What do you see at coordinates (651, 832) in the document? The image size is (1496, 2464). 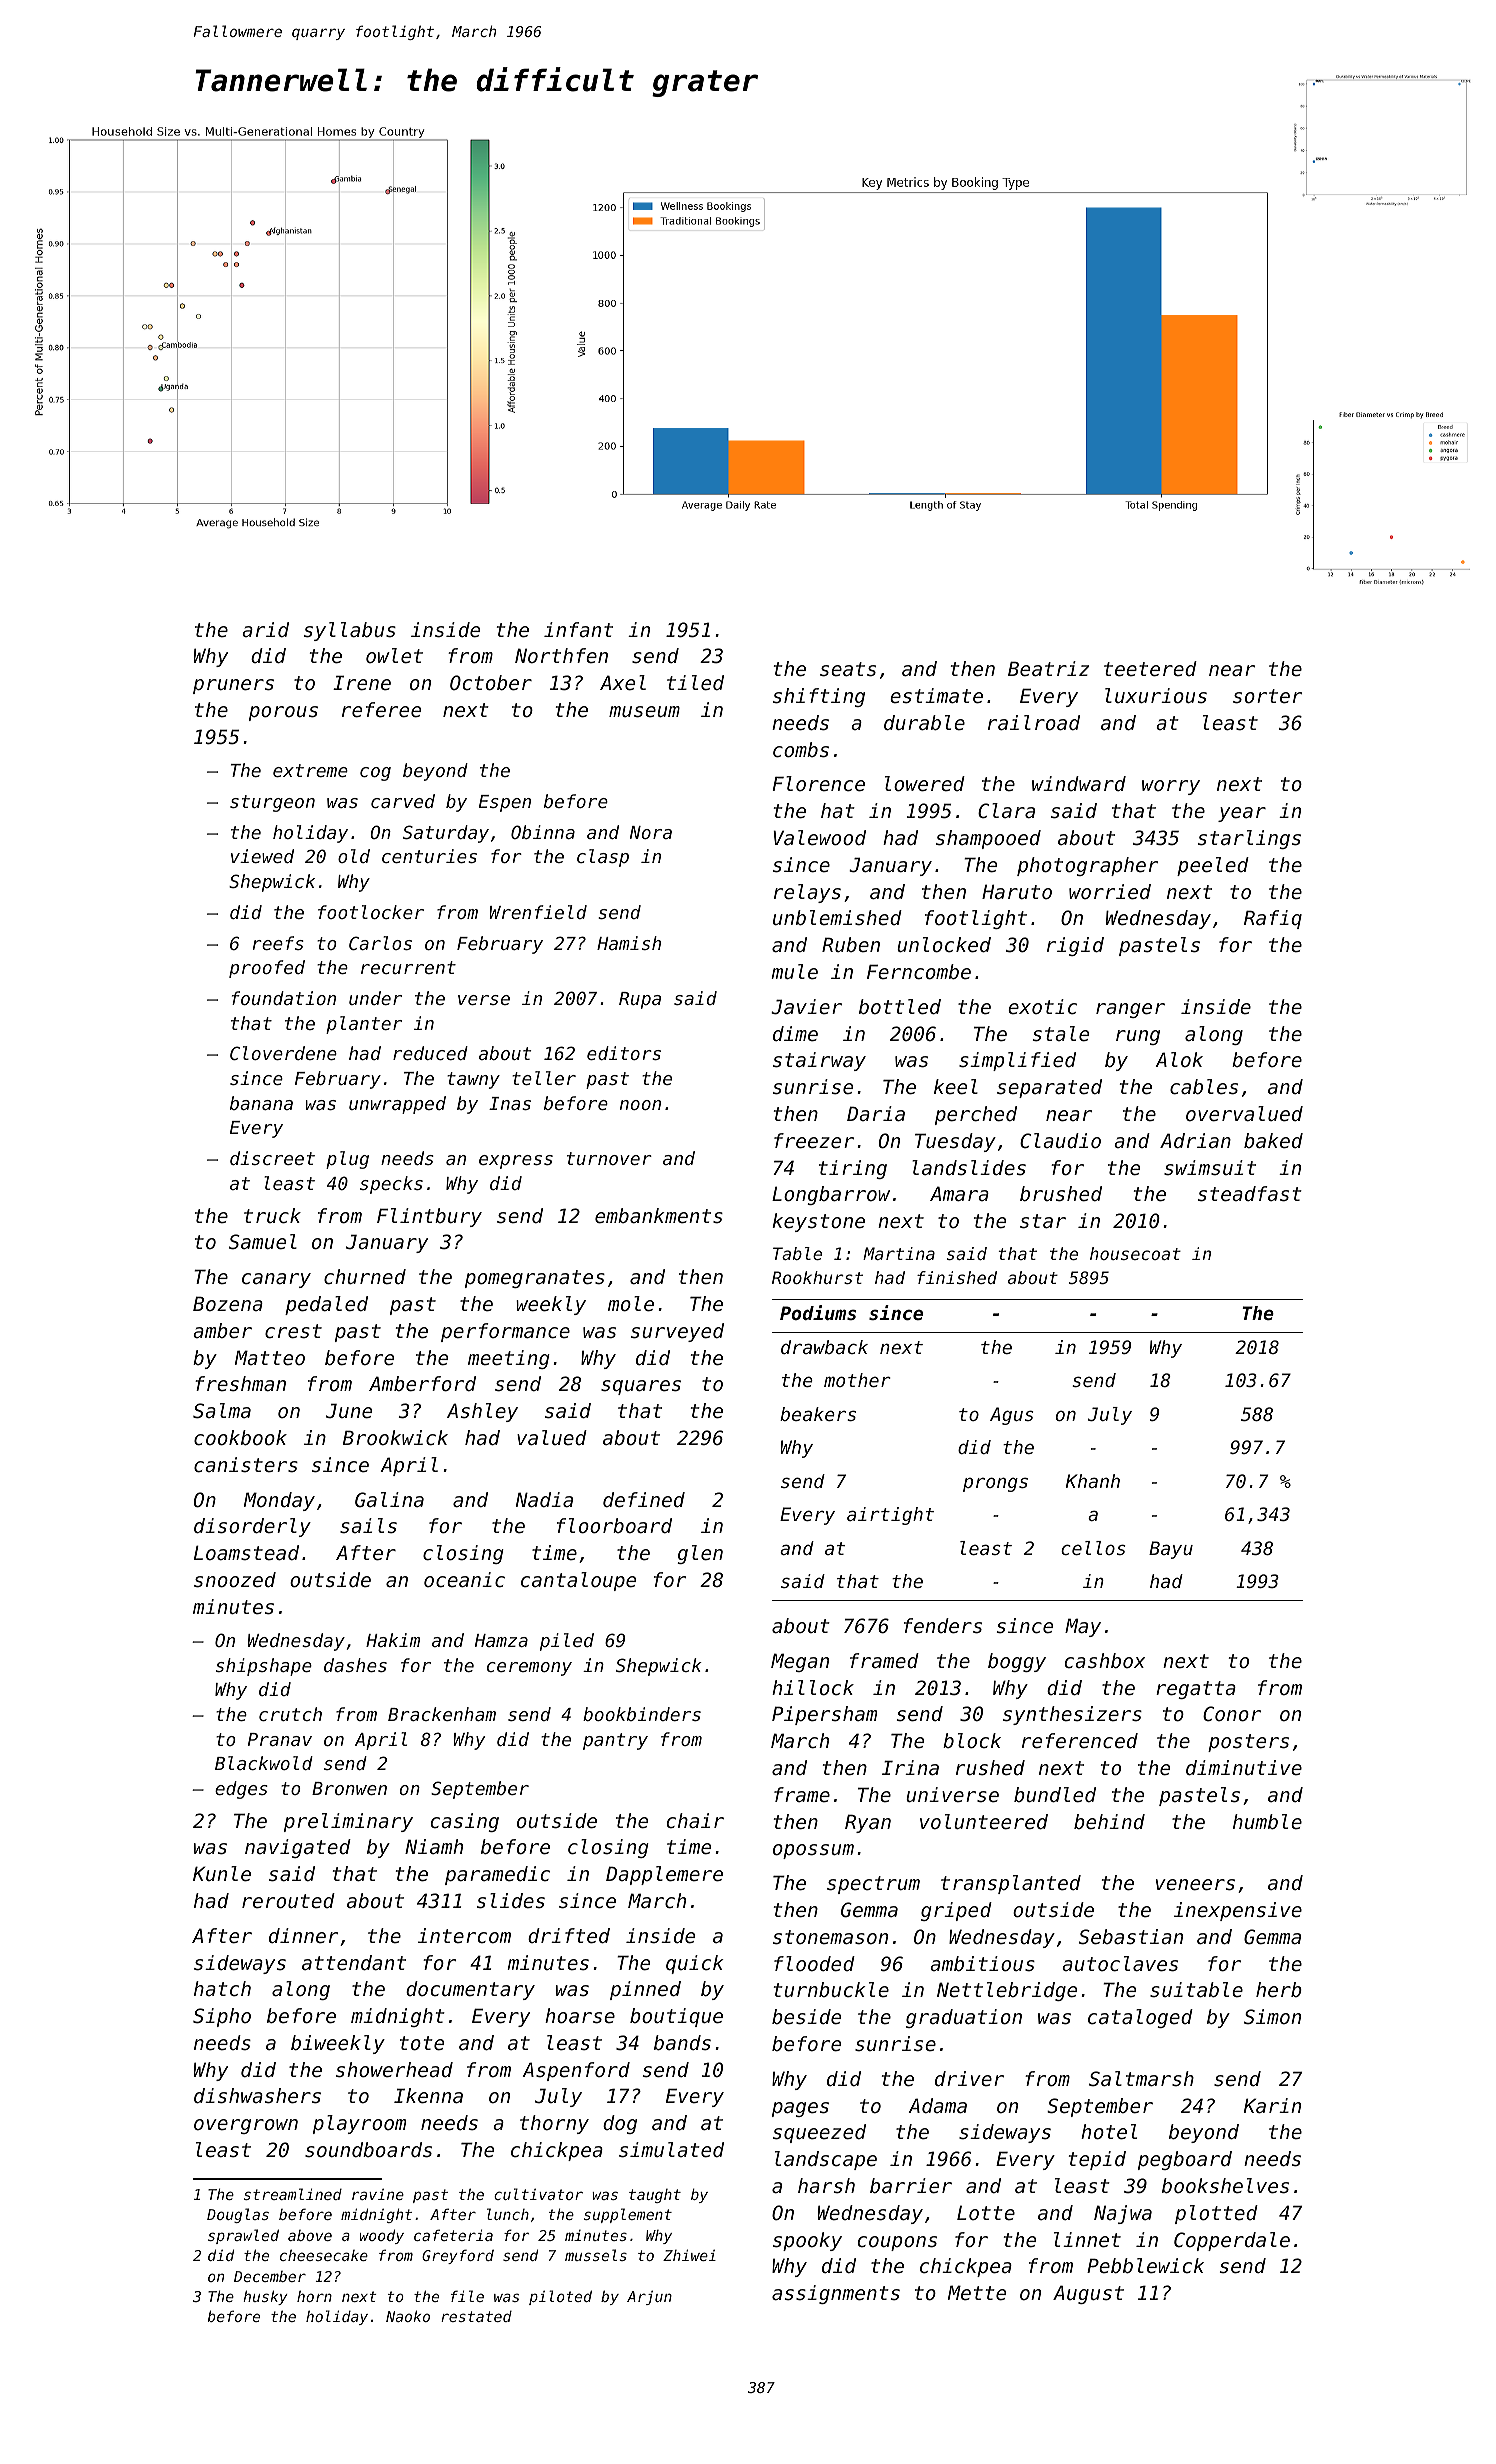 I see `Nora` at bounding box center [651, 832].
